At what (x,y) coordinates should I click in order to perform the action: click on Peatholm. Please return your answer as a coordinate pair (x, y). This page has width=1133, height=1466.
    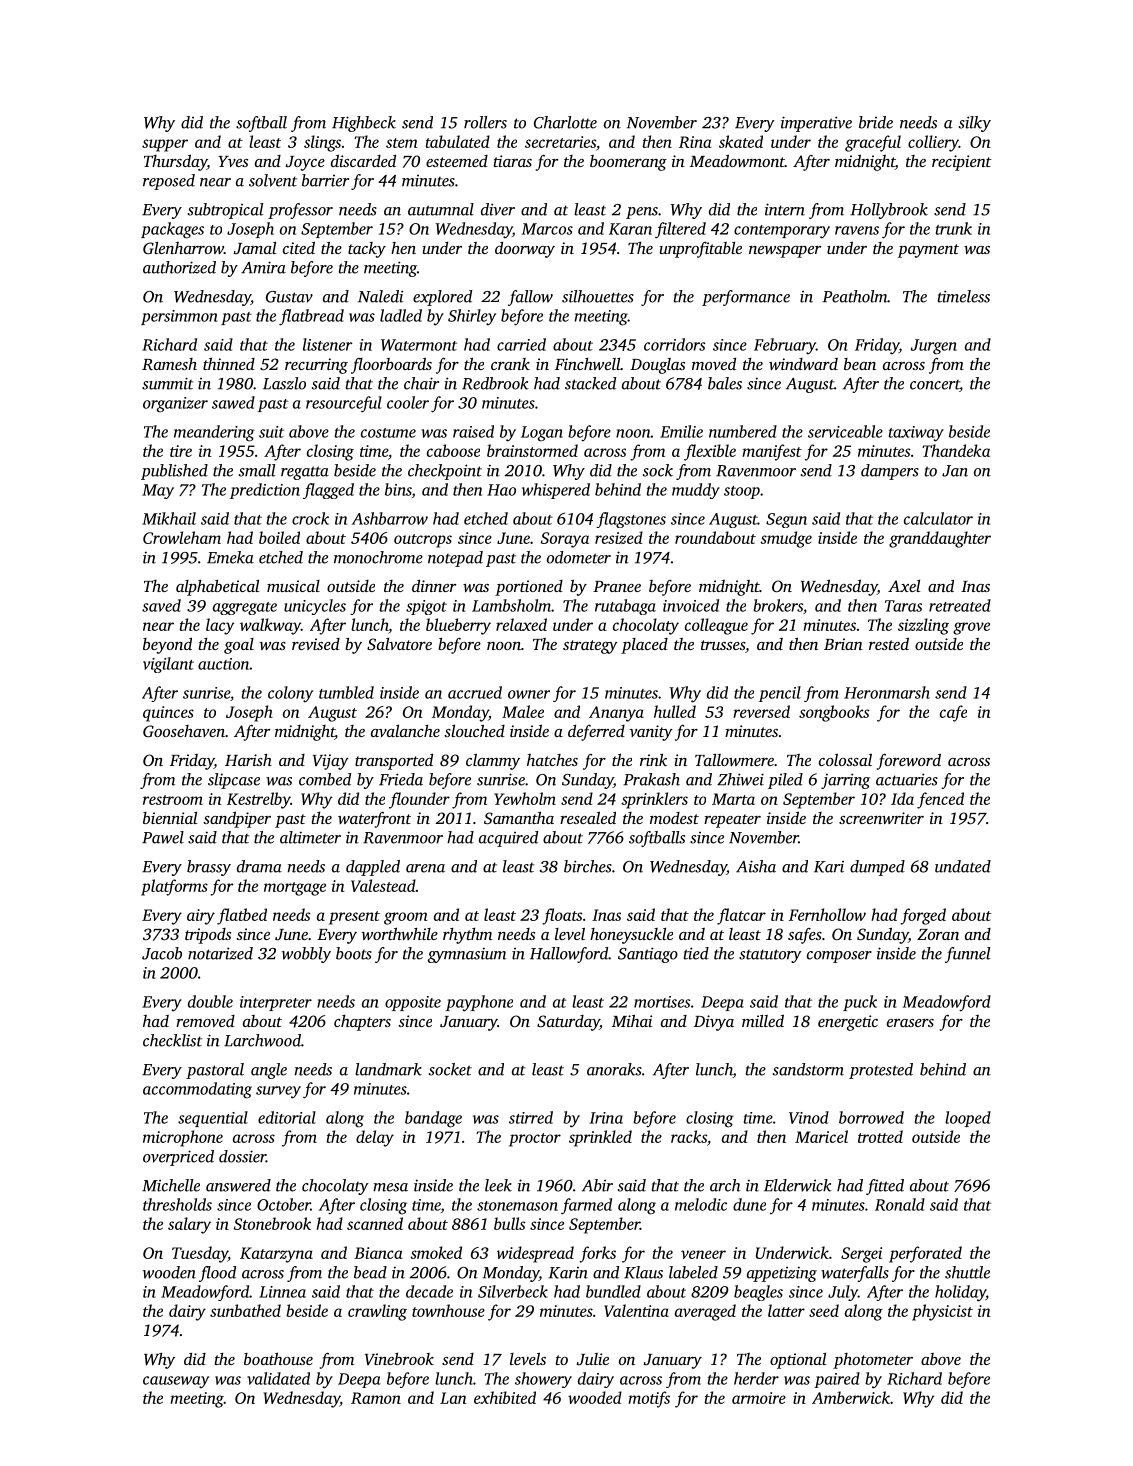
    Looking at the image, I should click on (855, 296).
